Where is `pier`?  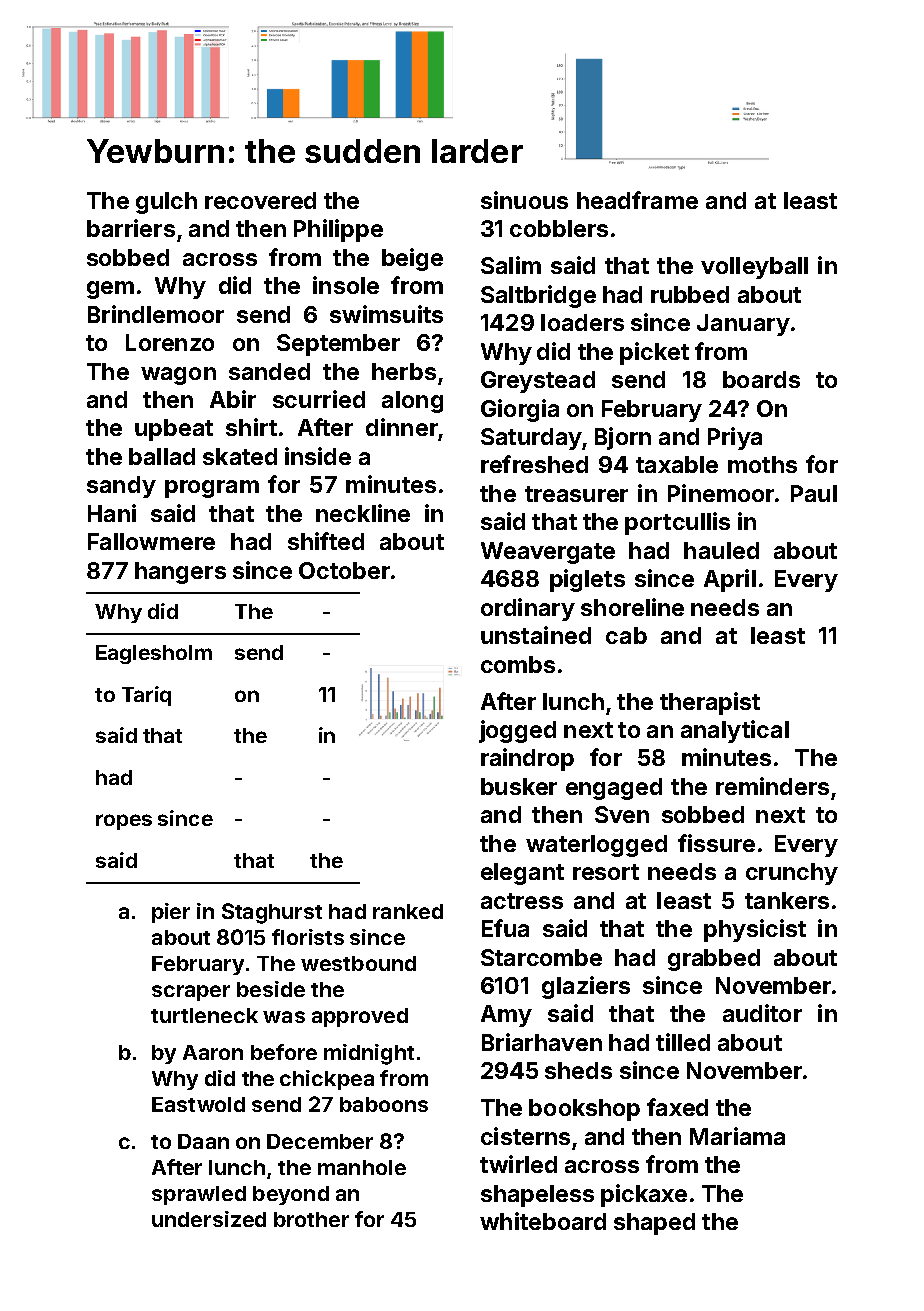
pier is located at coordinates (171, 913).
